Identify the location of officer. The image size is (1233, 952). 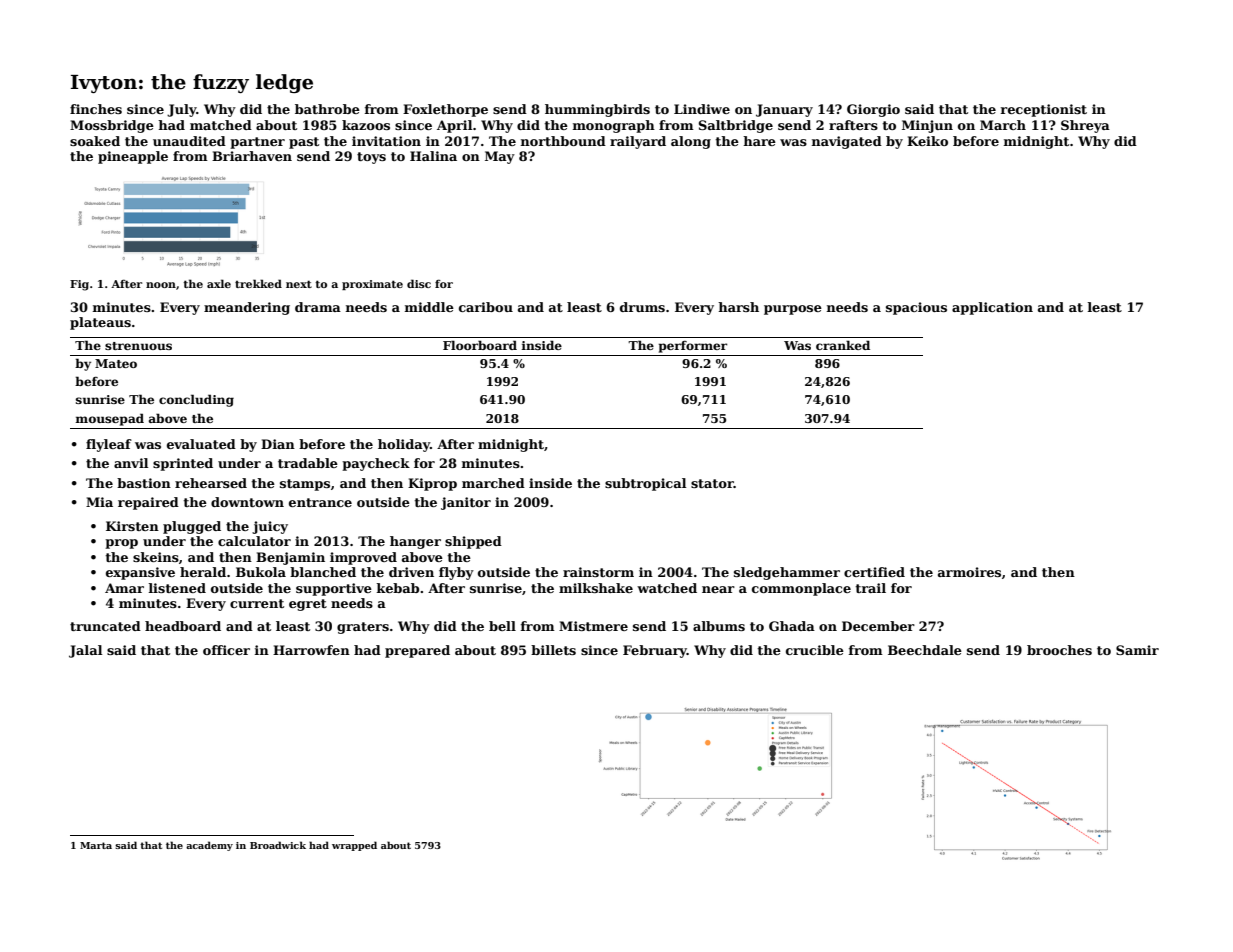
(226, 650).
